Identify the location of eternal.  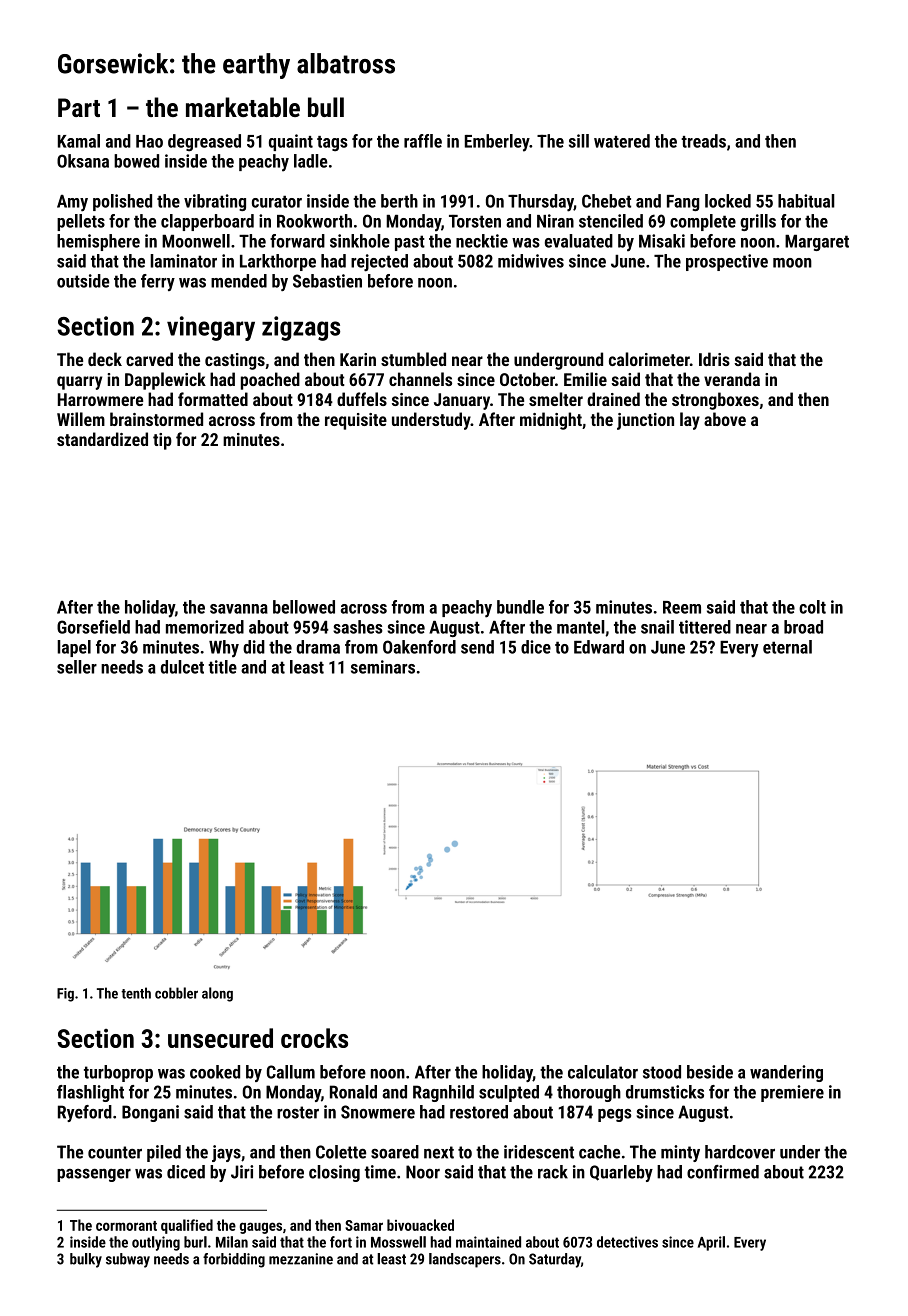
(787, 647).
